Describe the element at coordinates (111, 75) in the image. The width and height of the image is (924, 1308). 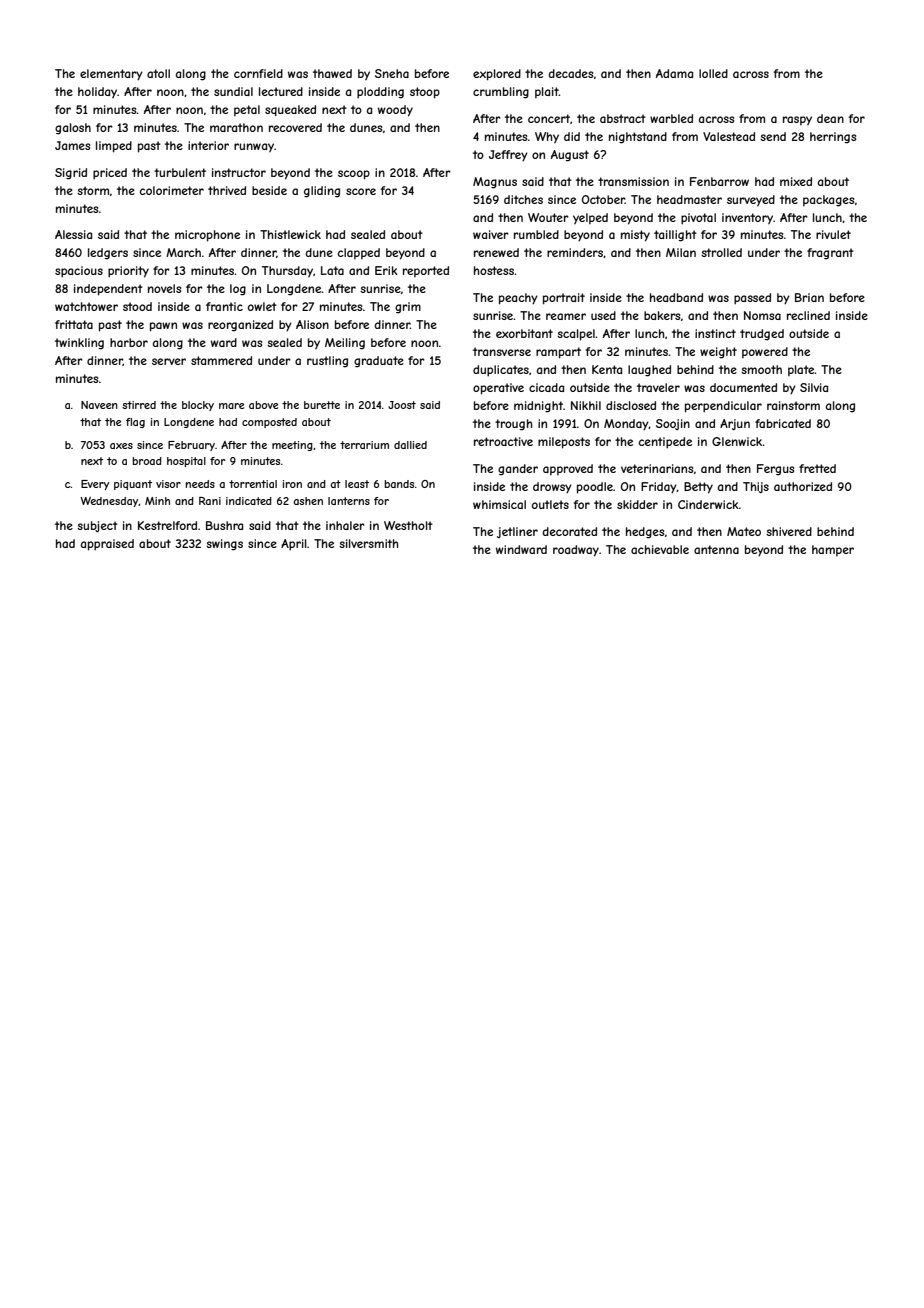
I see `elementary` at that location.
